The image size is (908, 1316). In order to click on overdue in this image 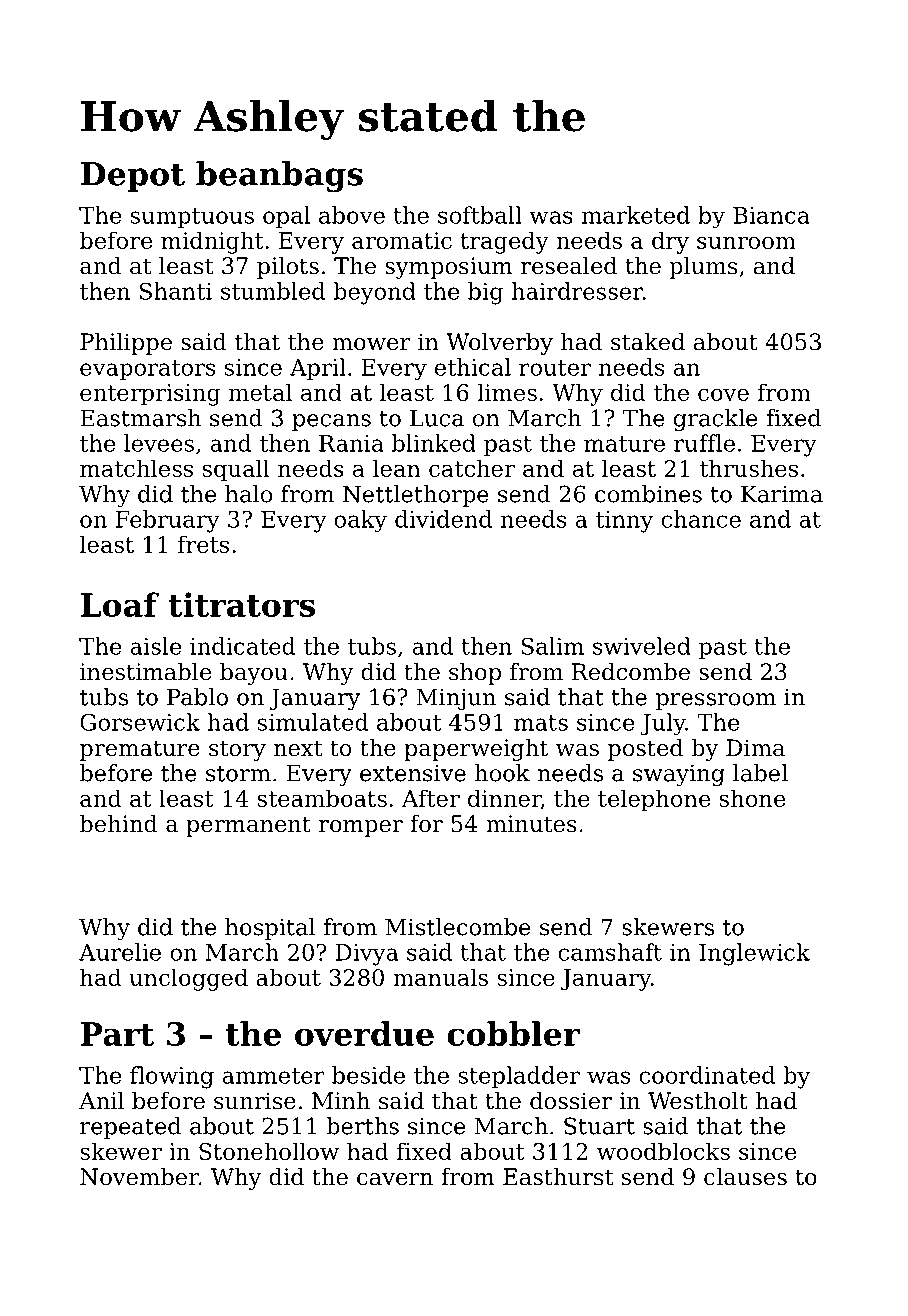, I will do `click(364, 1033)`.
